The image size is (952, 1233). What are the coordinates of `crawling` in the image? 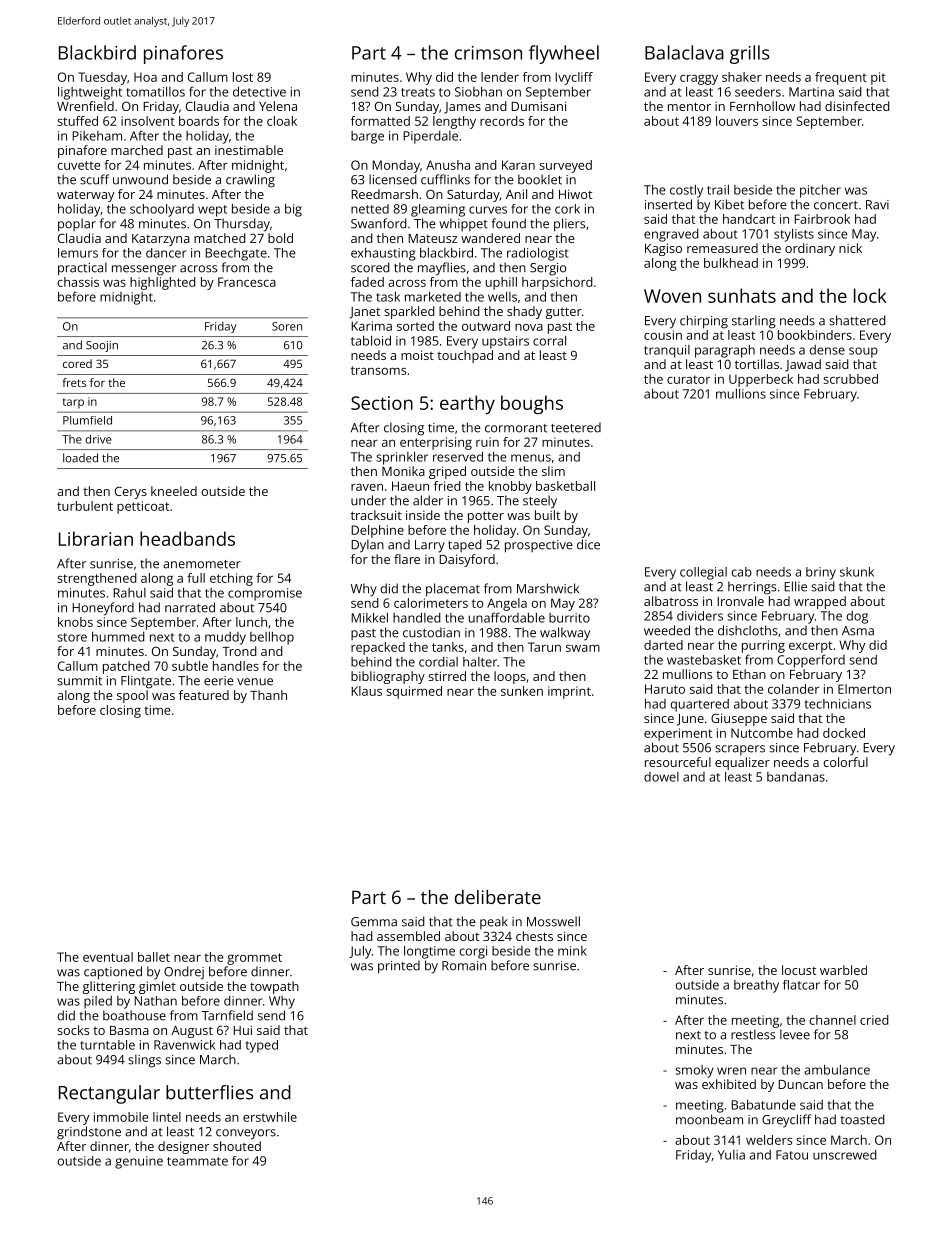 It's located at (250, 181).
